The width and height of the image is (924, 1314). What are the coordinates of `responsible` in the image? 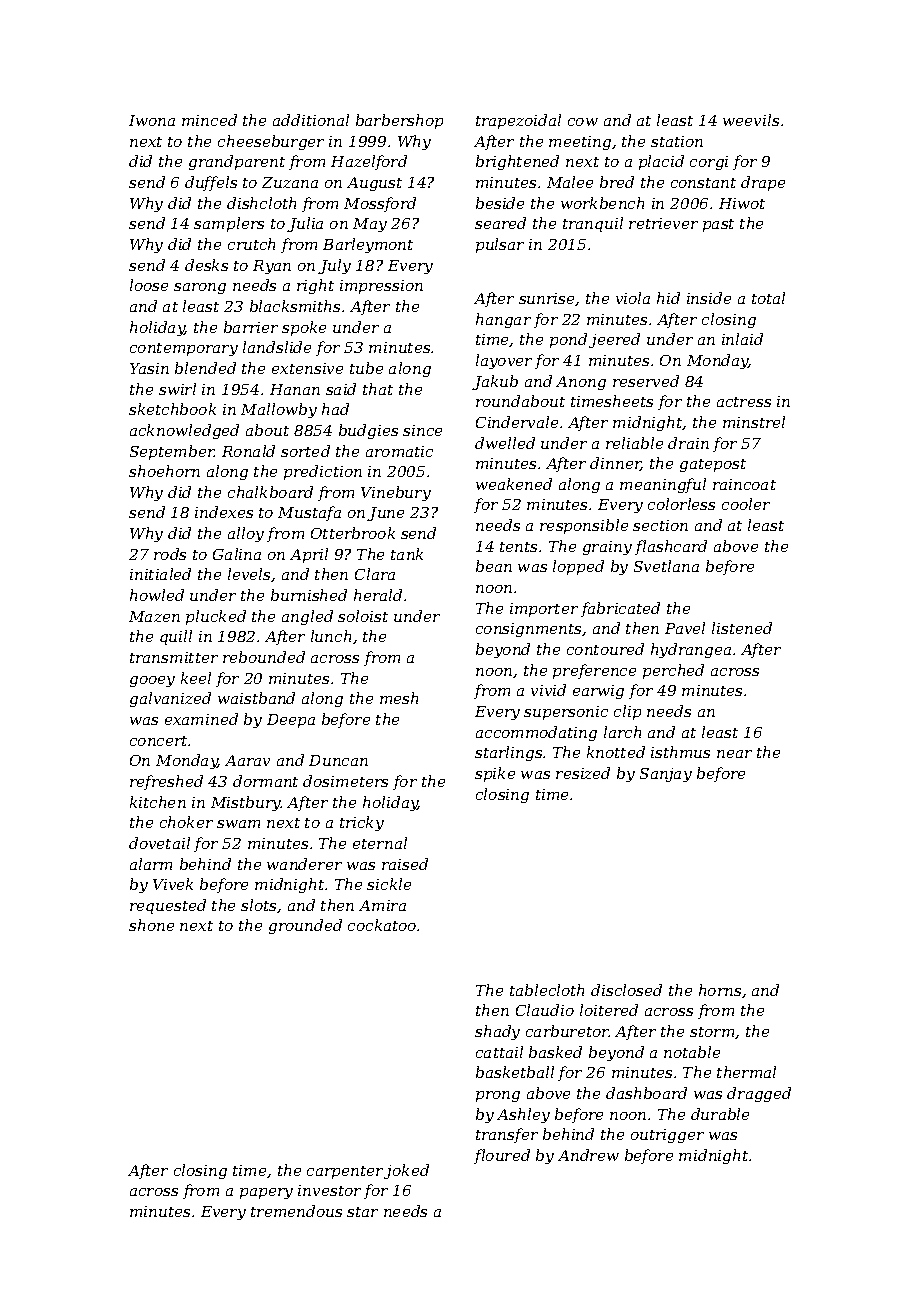 It's located at (584, 526).
